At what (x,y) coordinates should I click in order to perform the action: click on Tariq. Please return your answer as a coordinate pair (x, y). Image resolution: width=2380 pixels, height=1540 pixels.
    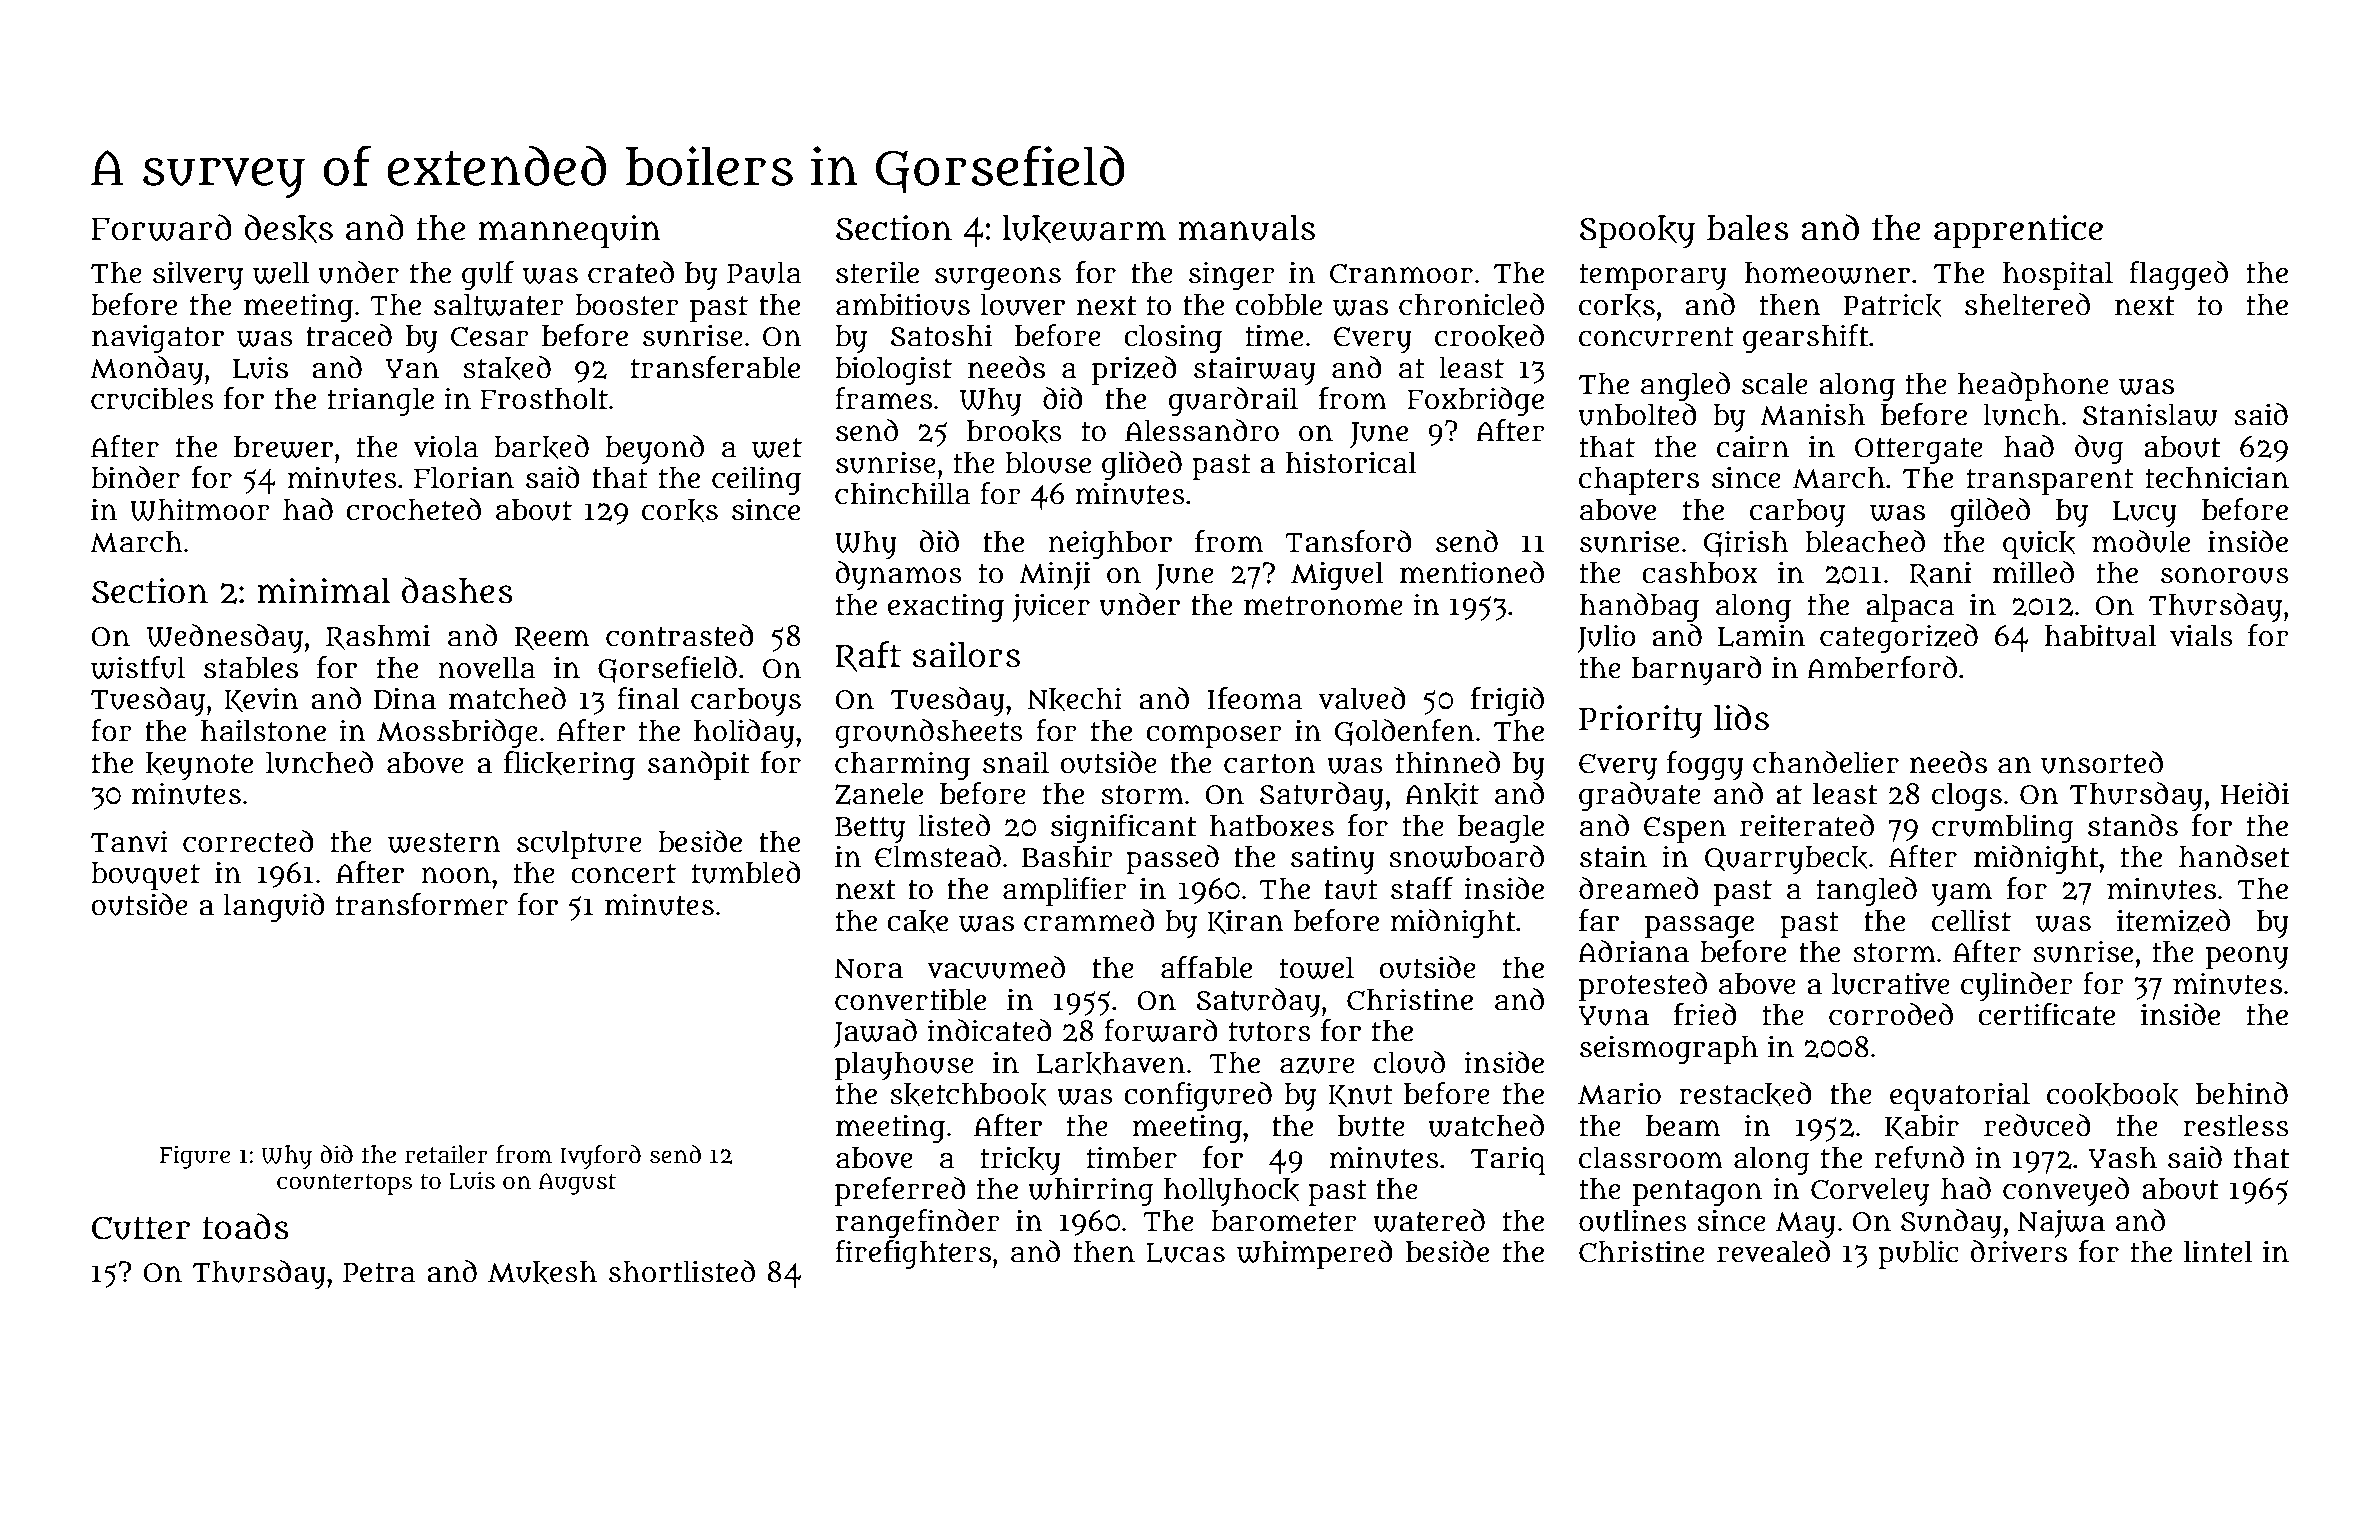
    Looking at the image, I should click on (1508, 1160).
